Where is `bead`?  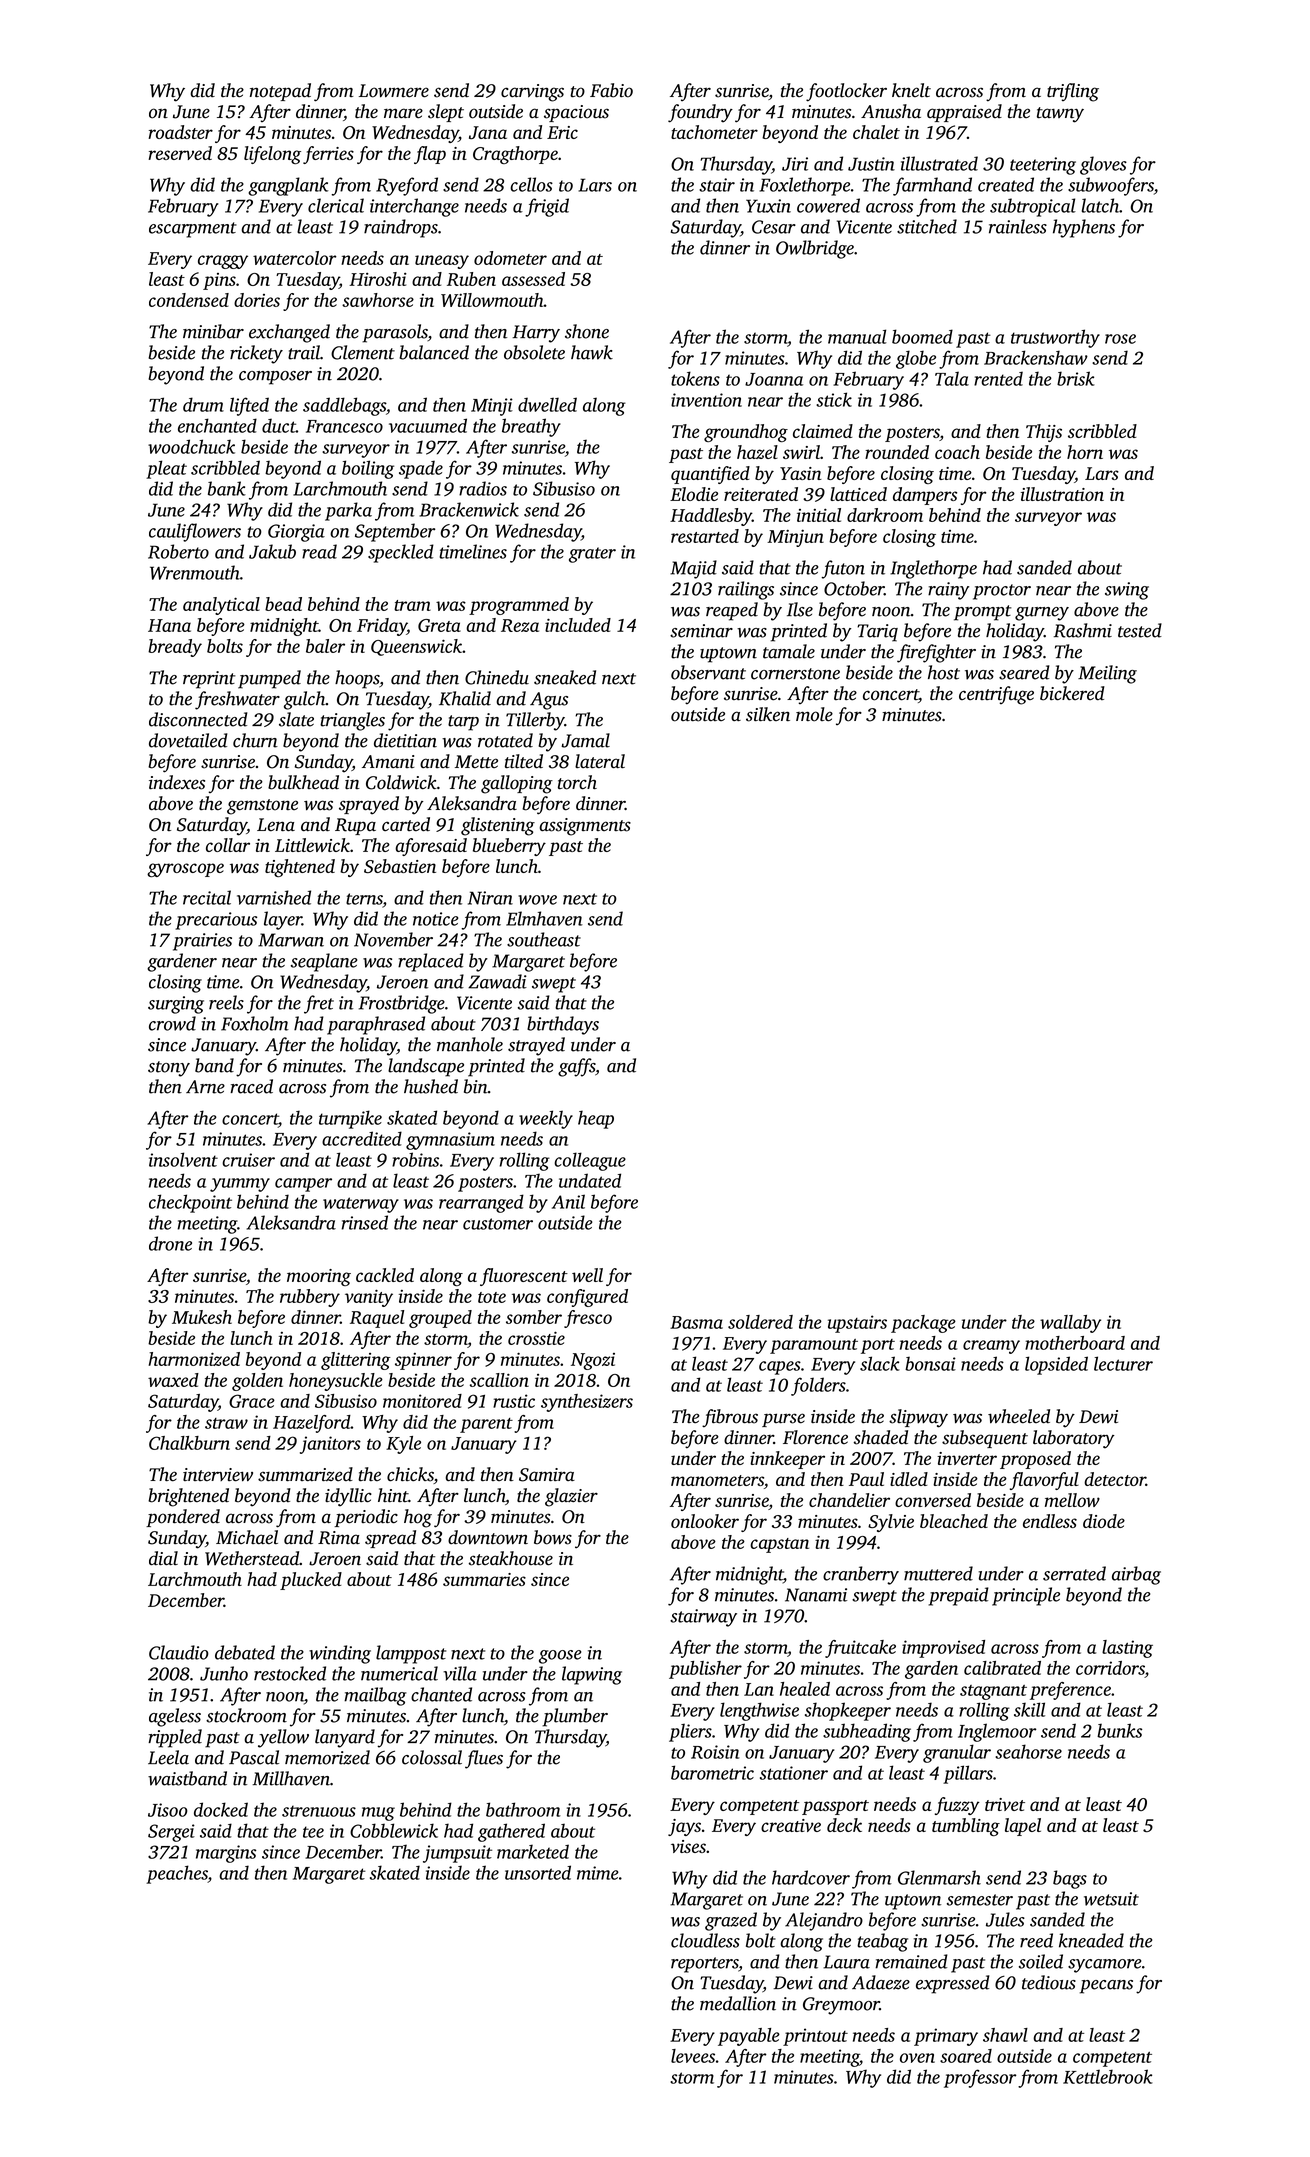 bead is located at coordinates (283, 604).
